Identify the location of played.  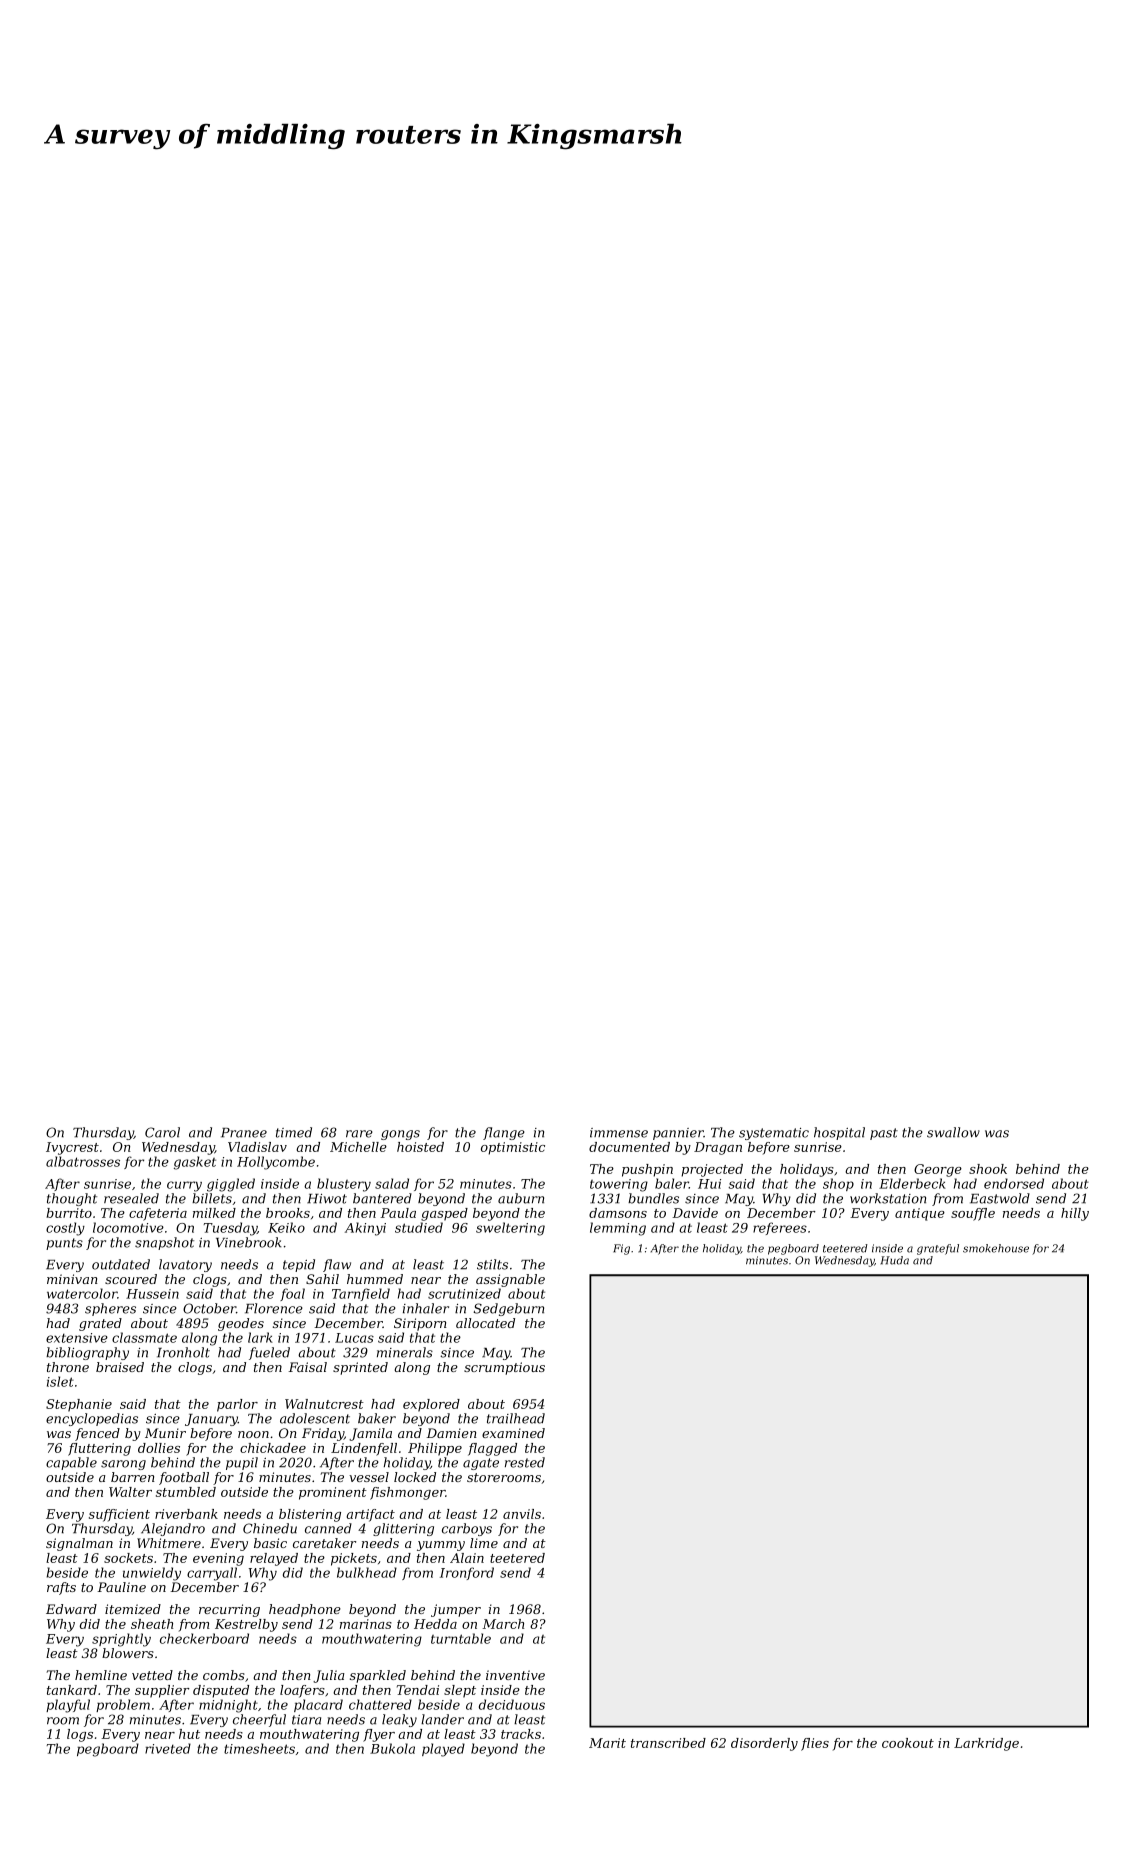
(443, 1750).
